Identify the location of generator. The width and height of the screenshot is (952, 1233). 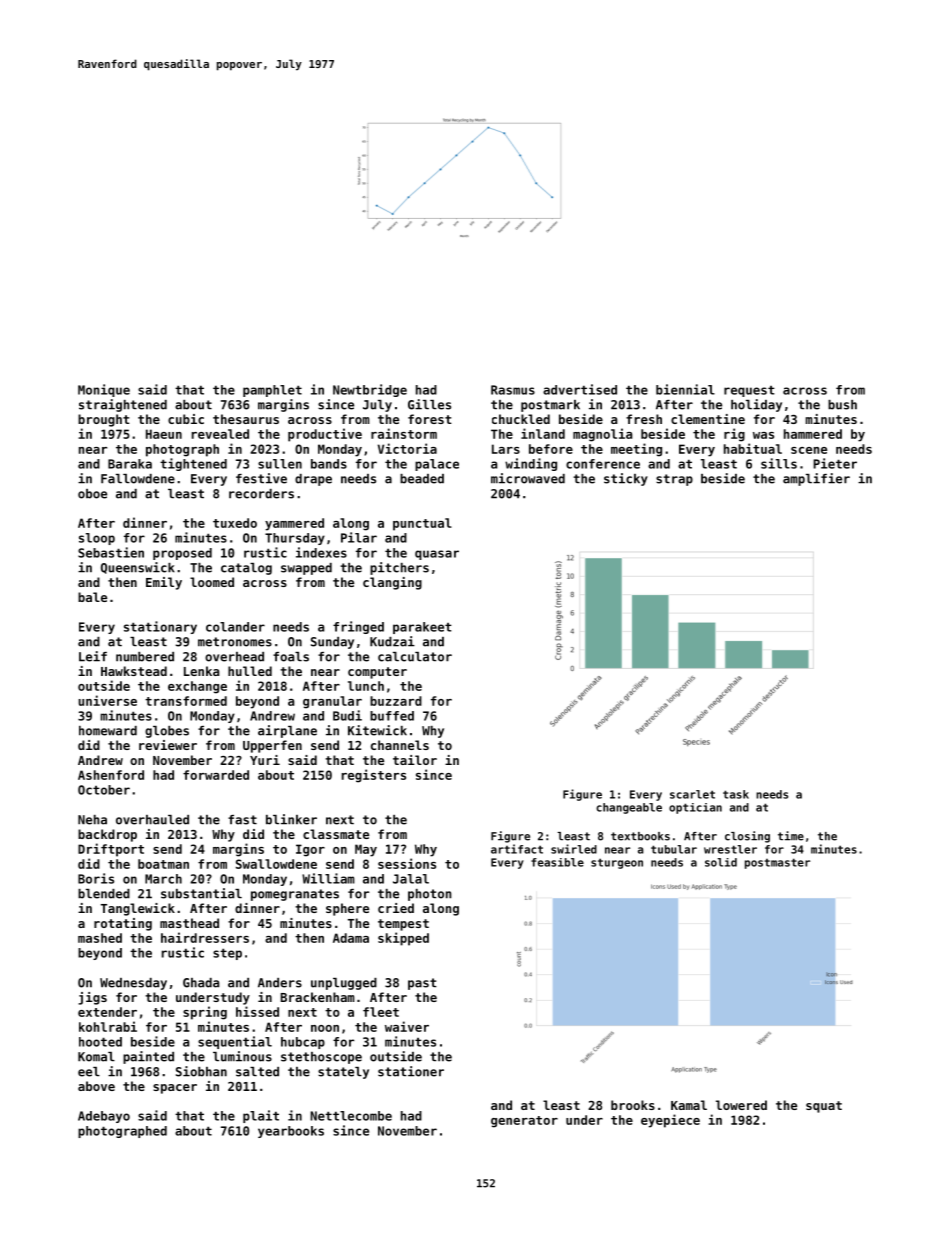
(524, 1122).
